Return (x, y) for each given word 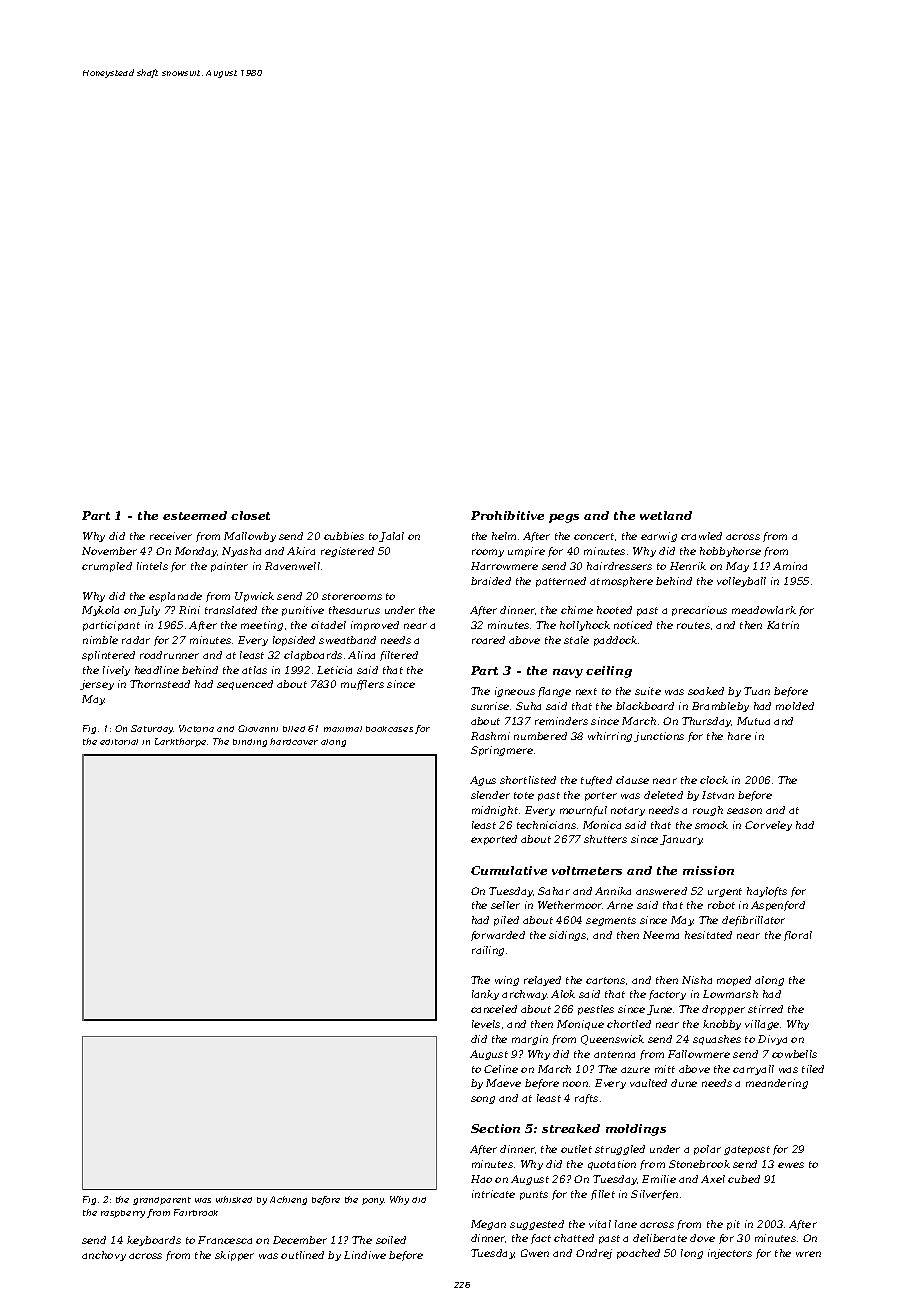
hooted (614, 610)
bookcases (389, 729)
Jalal (391, 537)
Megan (488, 1225)
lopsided (294, 641)
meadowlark (764, 610)
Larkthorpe (180, 742)
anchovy (104, 1256)
